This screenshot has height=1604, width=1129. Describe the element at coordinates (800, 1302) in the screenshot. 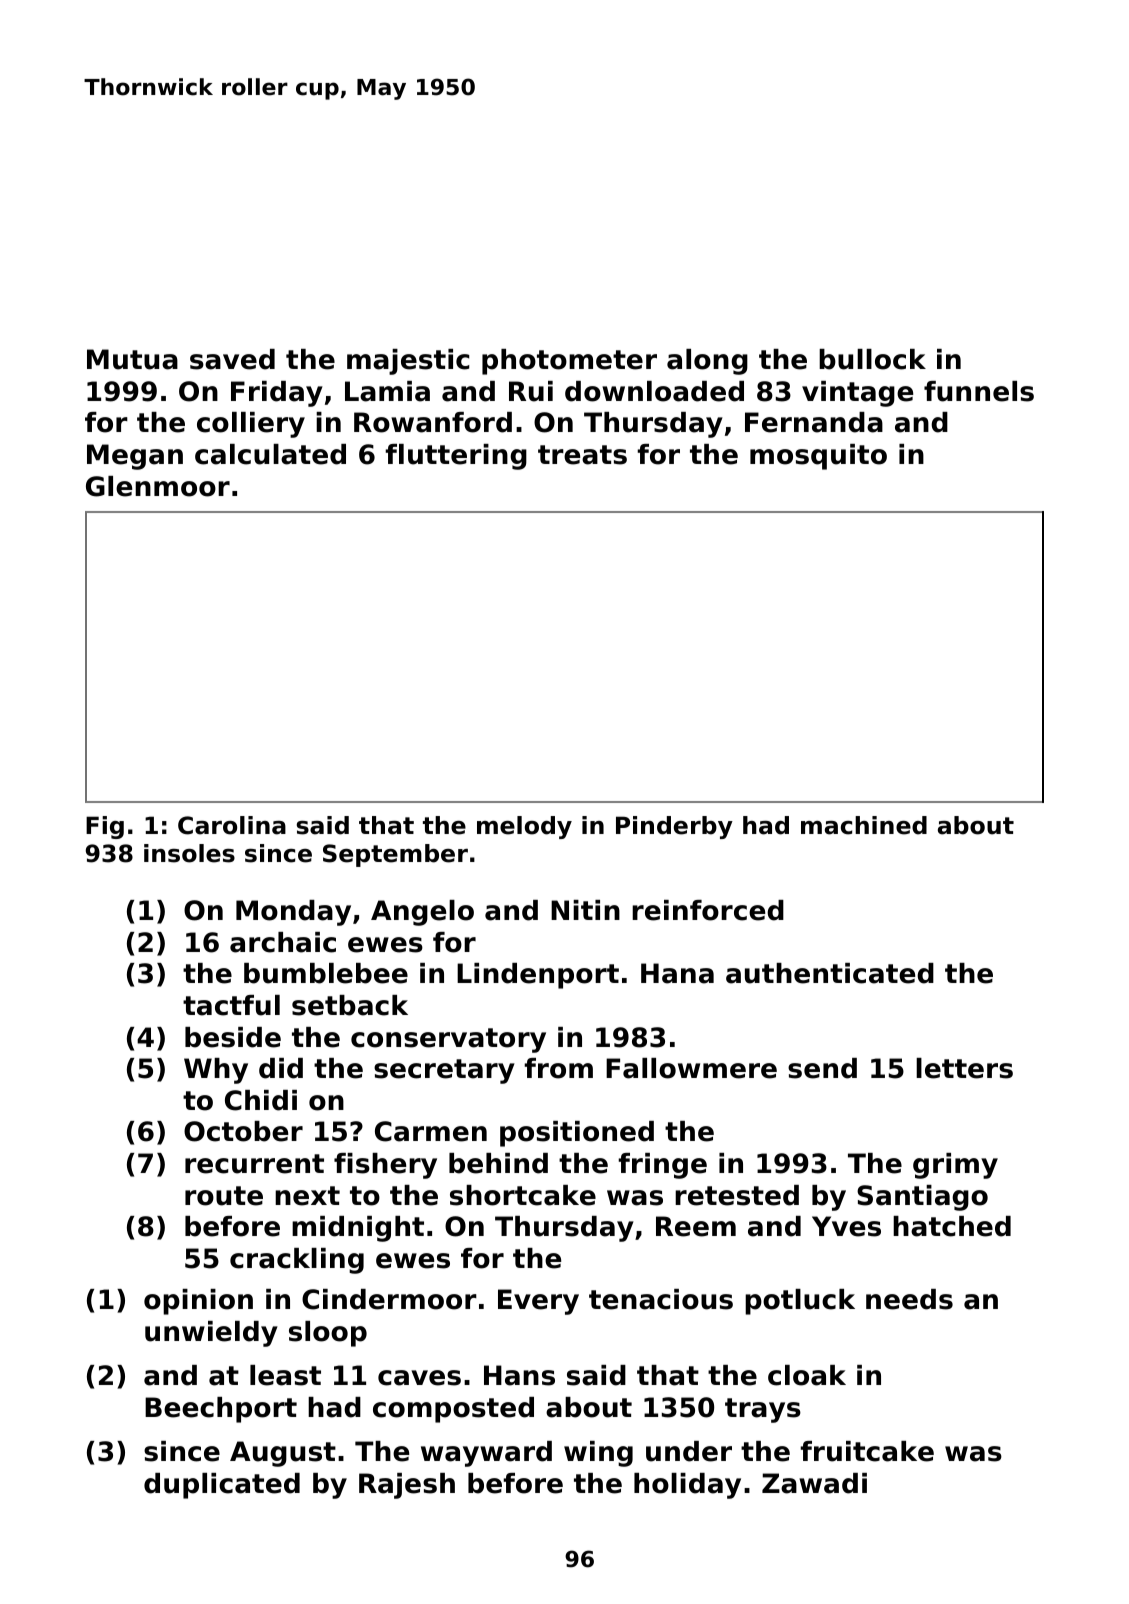

I see `potluck` at that location.
